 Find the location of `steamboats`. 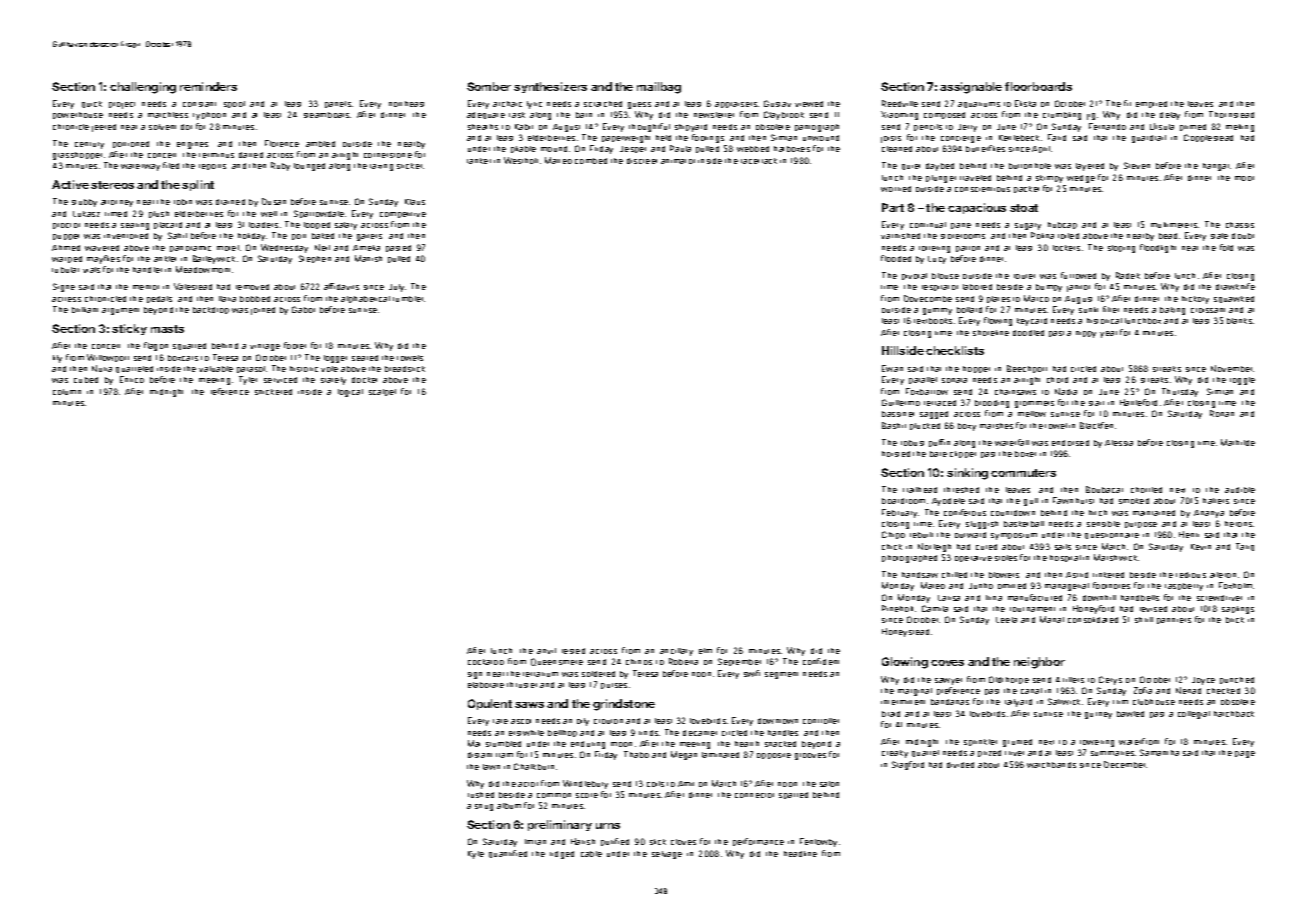

steamboats is located at coordinates (326, 115).
